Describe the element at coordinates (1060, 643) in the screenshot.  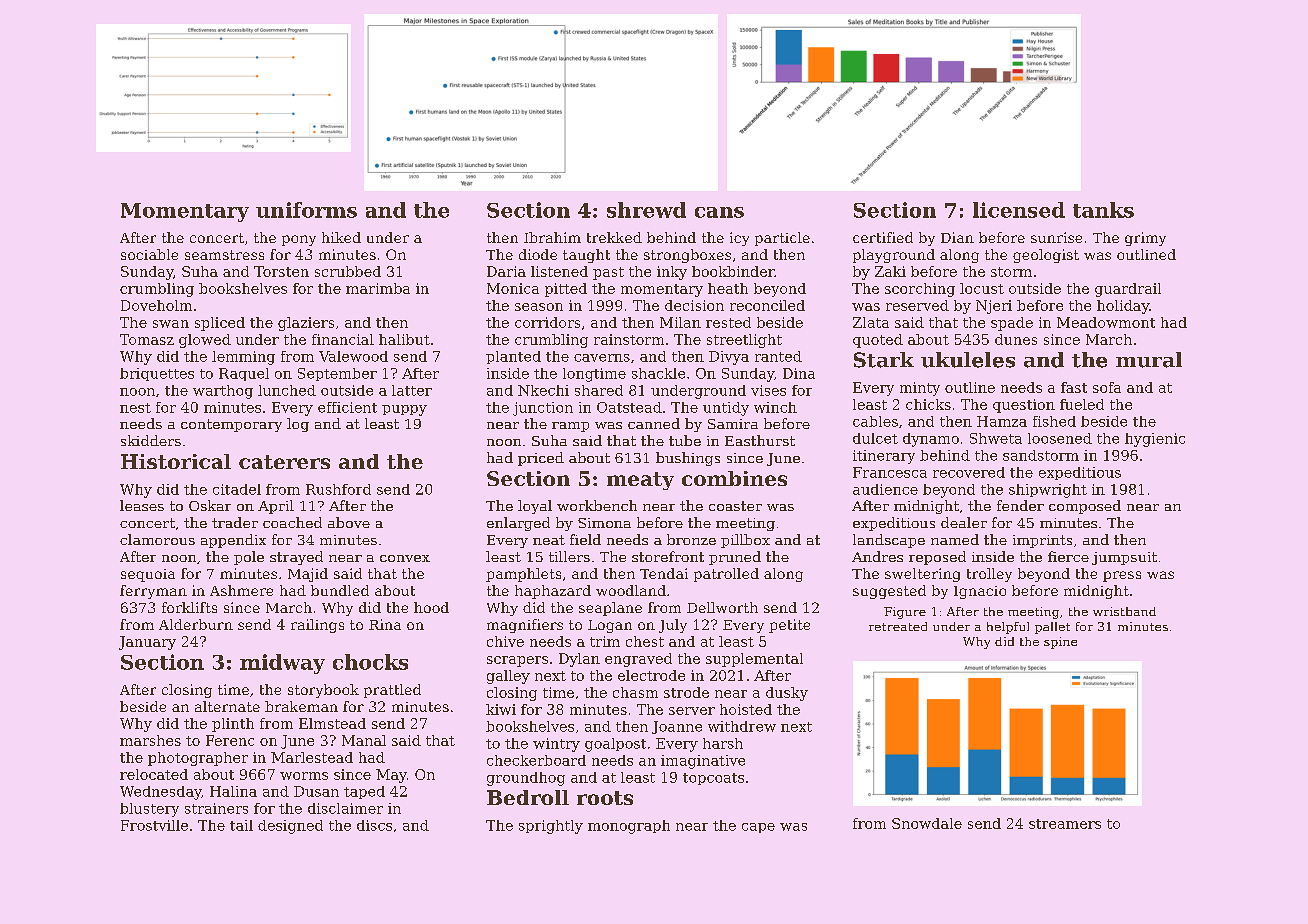
I see `spine` at that location.
